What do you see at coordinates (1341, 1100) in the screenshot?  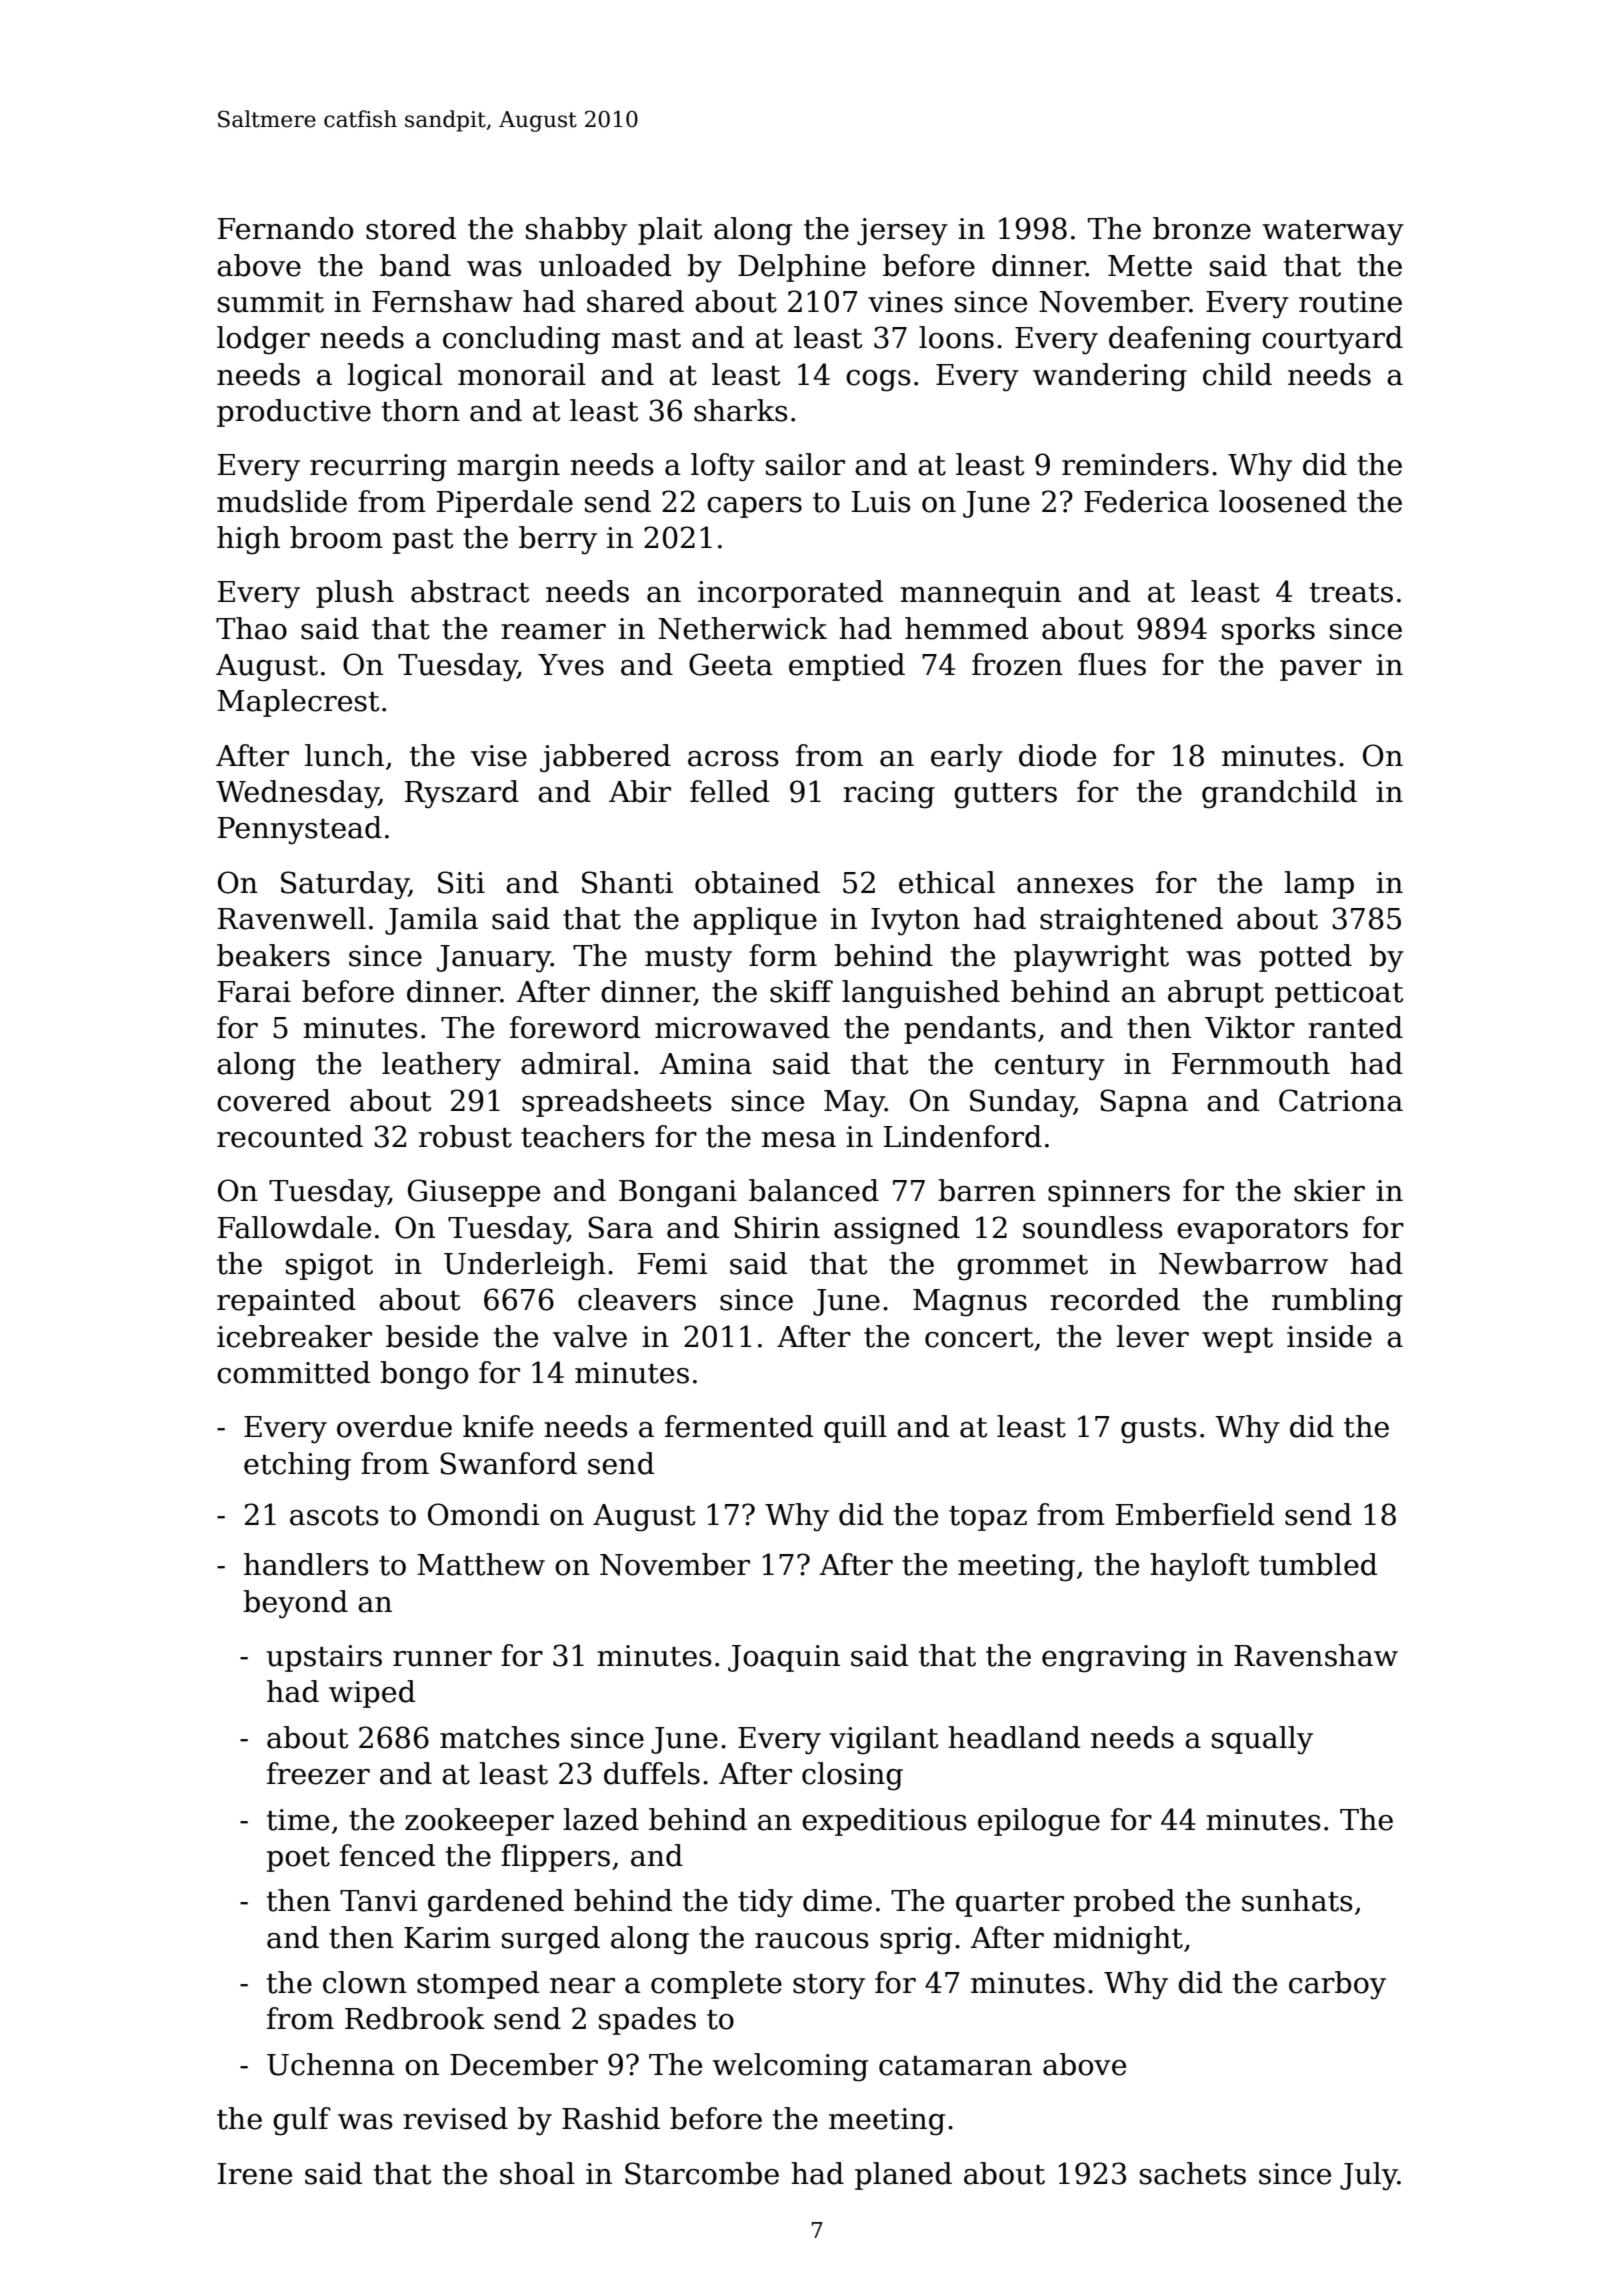 I see `Catriona` at bounding box center [1341, 1100].
